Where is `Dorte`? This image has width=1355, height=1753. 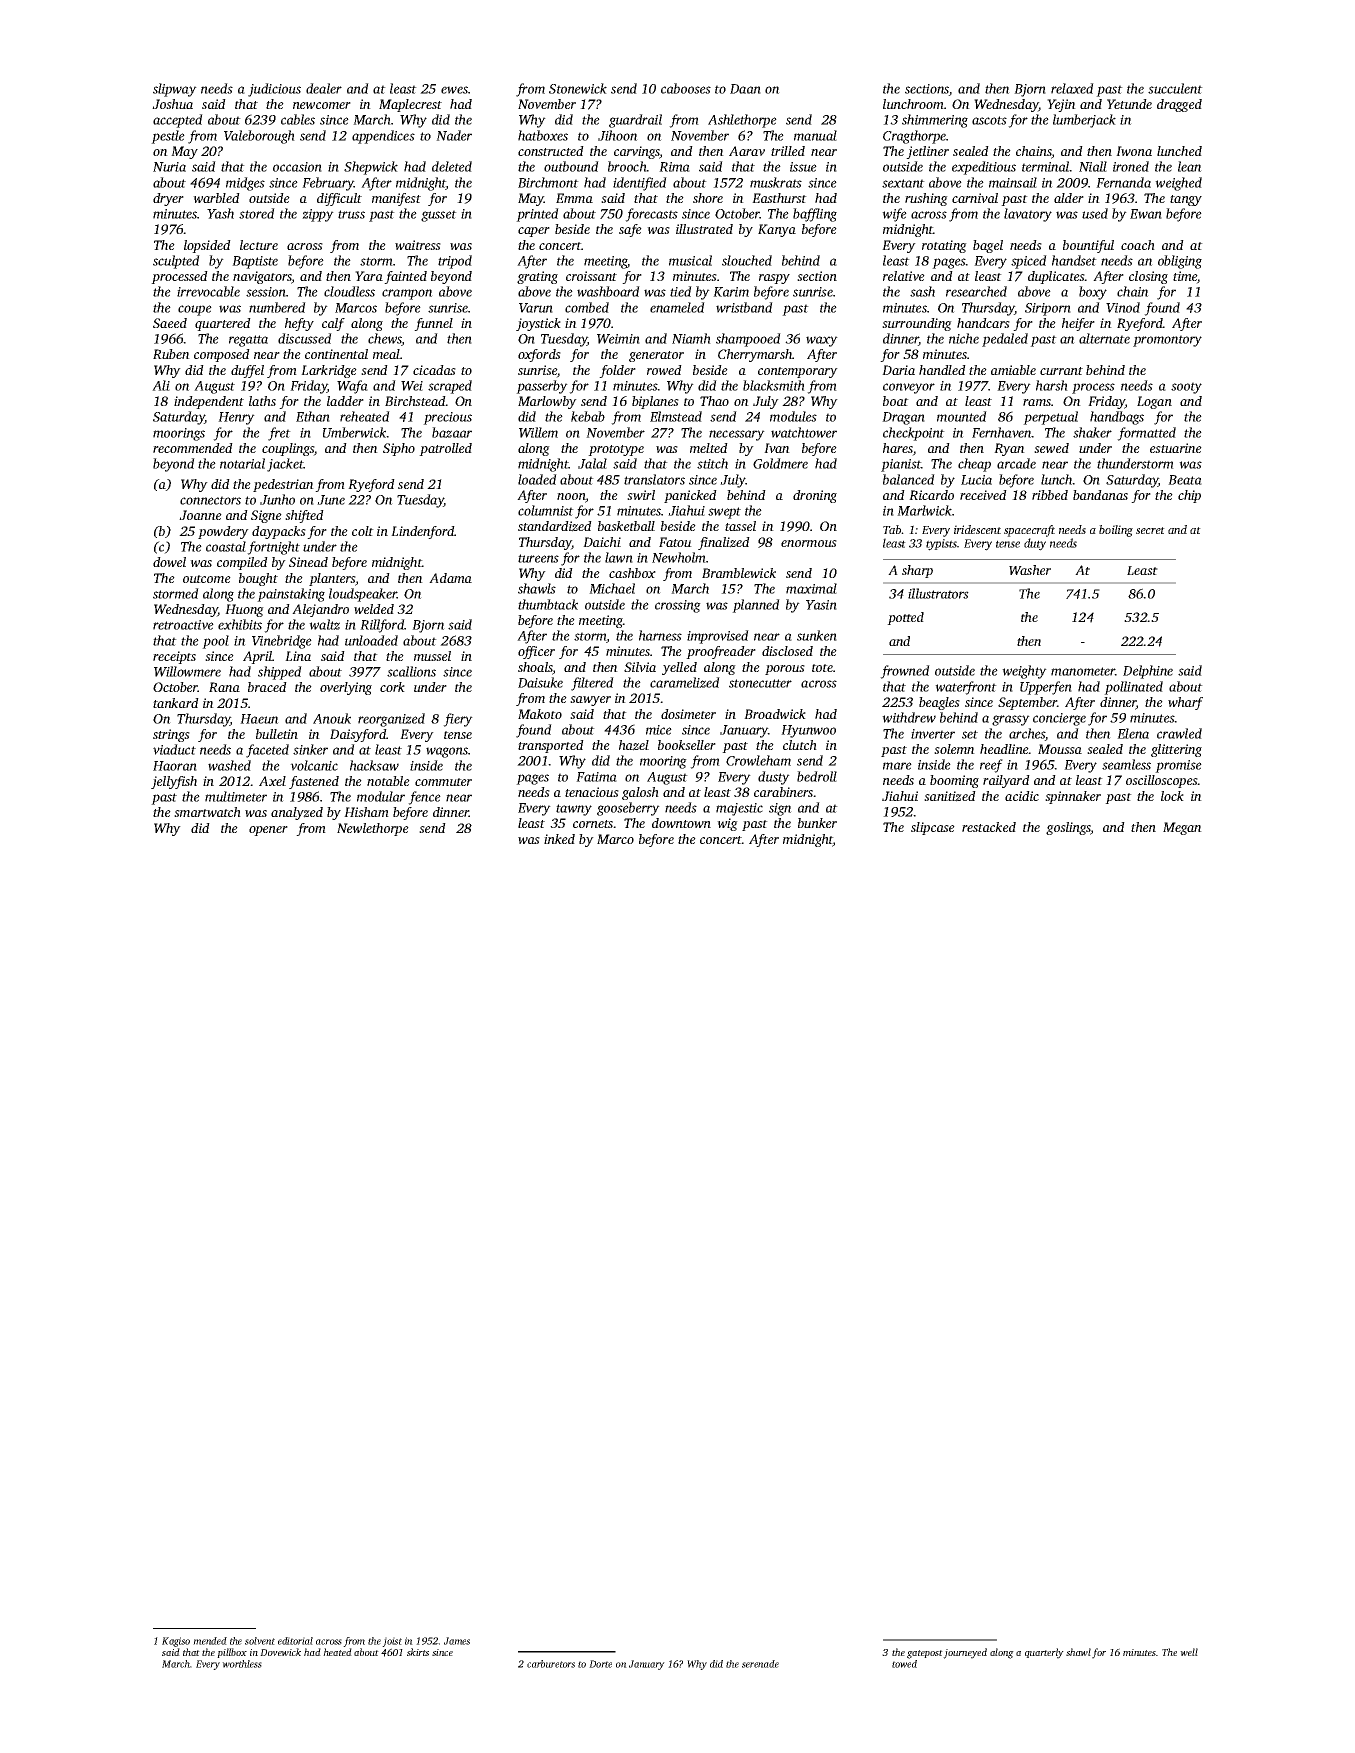 Dorte is located at coordinates (600, 1664).
